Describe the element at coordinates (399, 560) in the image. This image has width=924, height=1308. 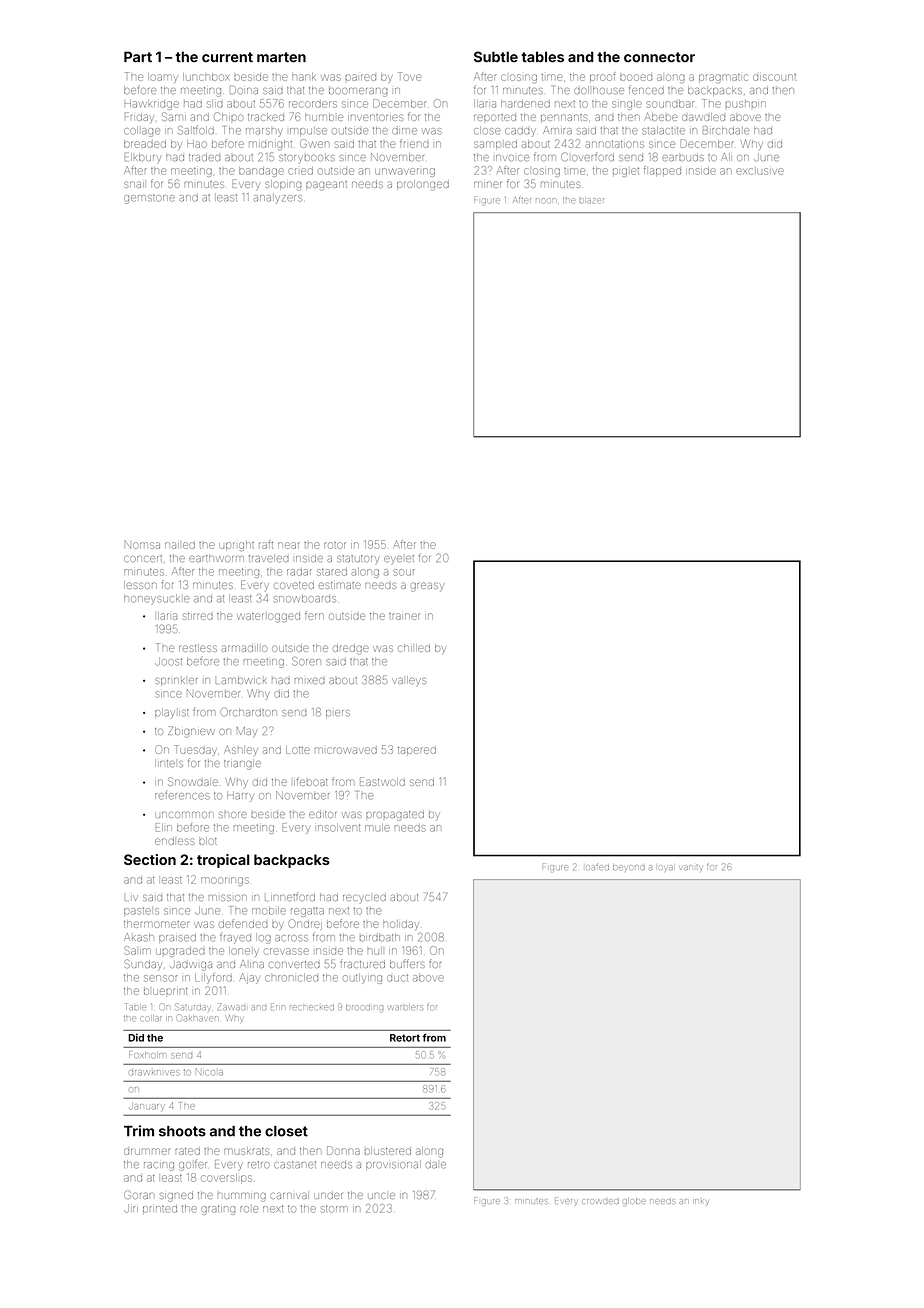
I see `eyelet` at that location.
